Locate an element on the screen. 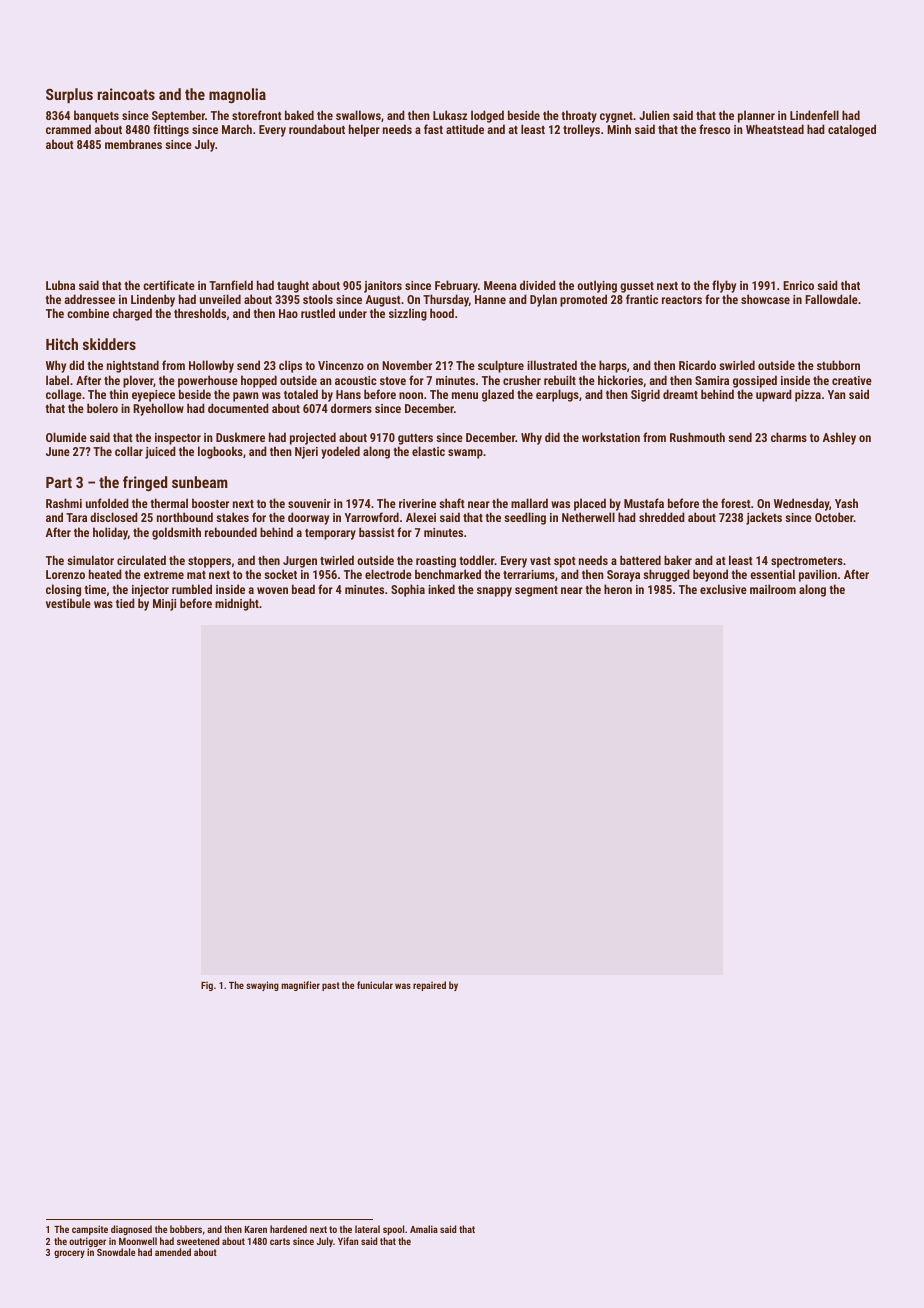  fresco is located at coordinates (714, 129).
